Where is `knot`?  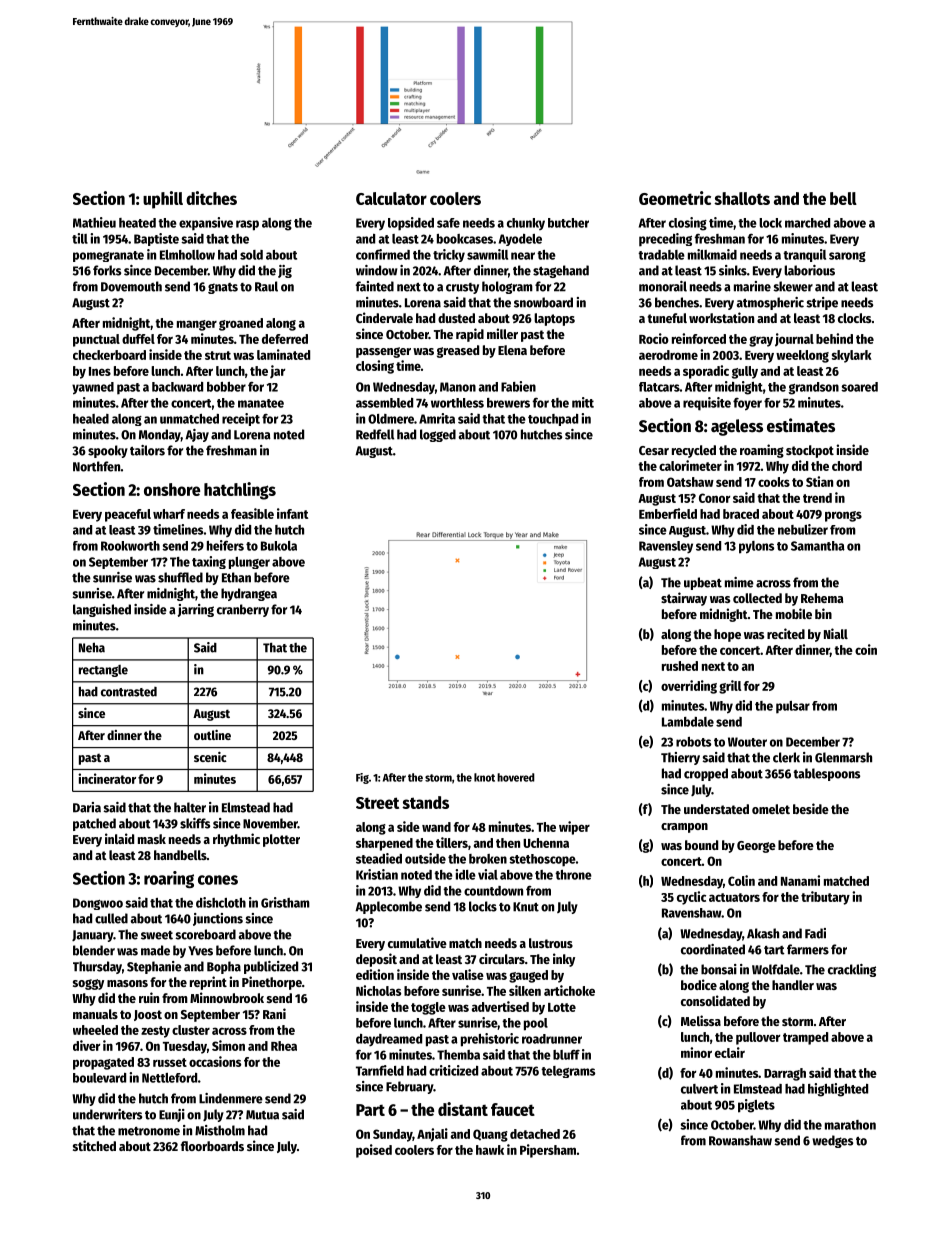 knot is located at coordinates (484, 777).
